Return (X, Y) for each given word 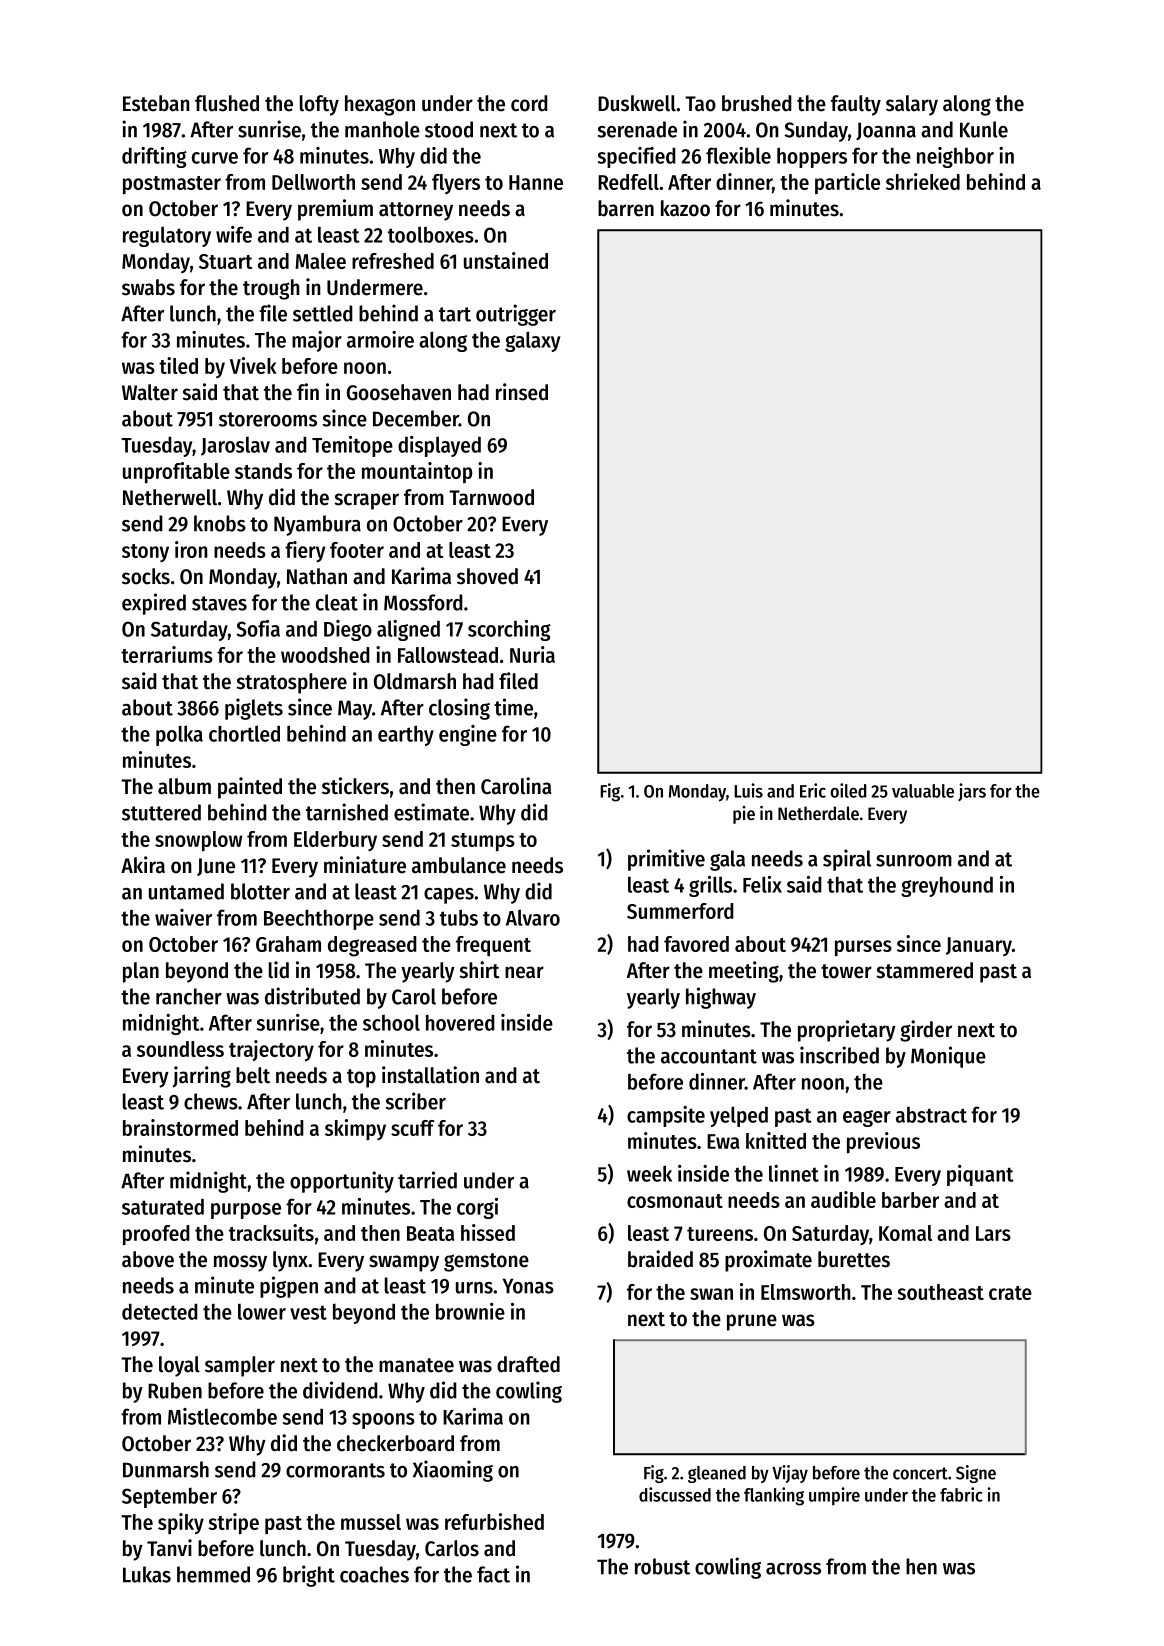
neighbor (955, 157)
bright (309, 1576)
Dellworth (313, 182)
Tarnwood (491, 497)
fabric (961, 1494)
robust (662, 1566)
